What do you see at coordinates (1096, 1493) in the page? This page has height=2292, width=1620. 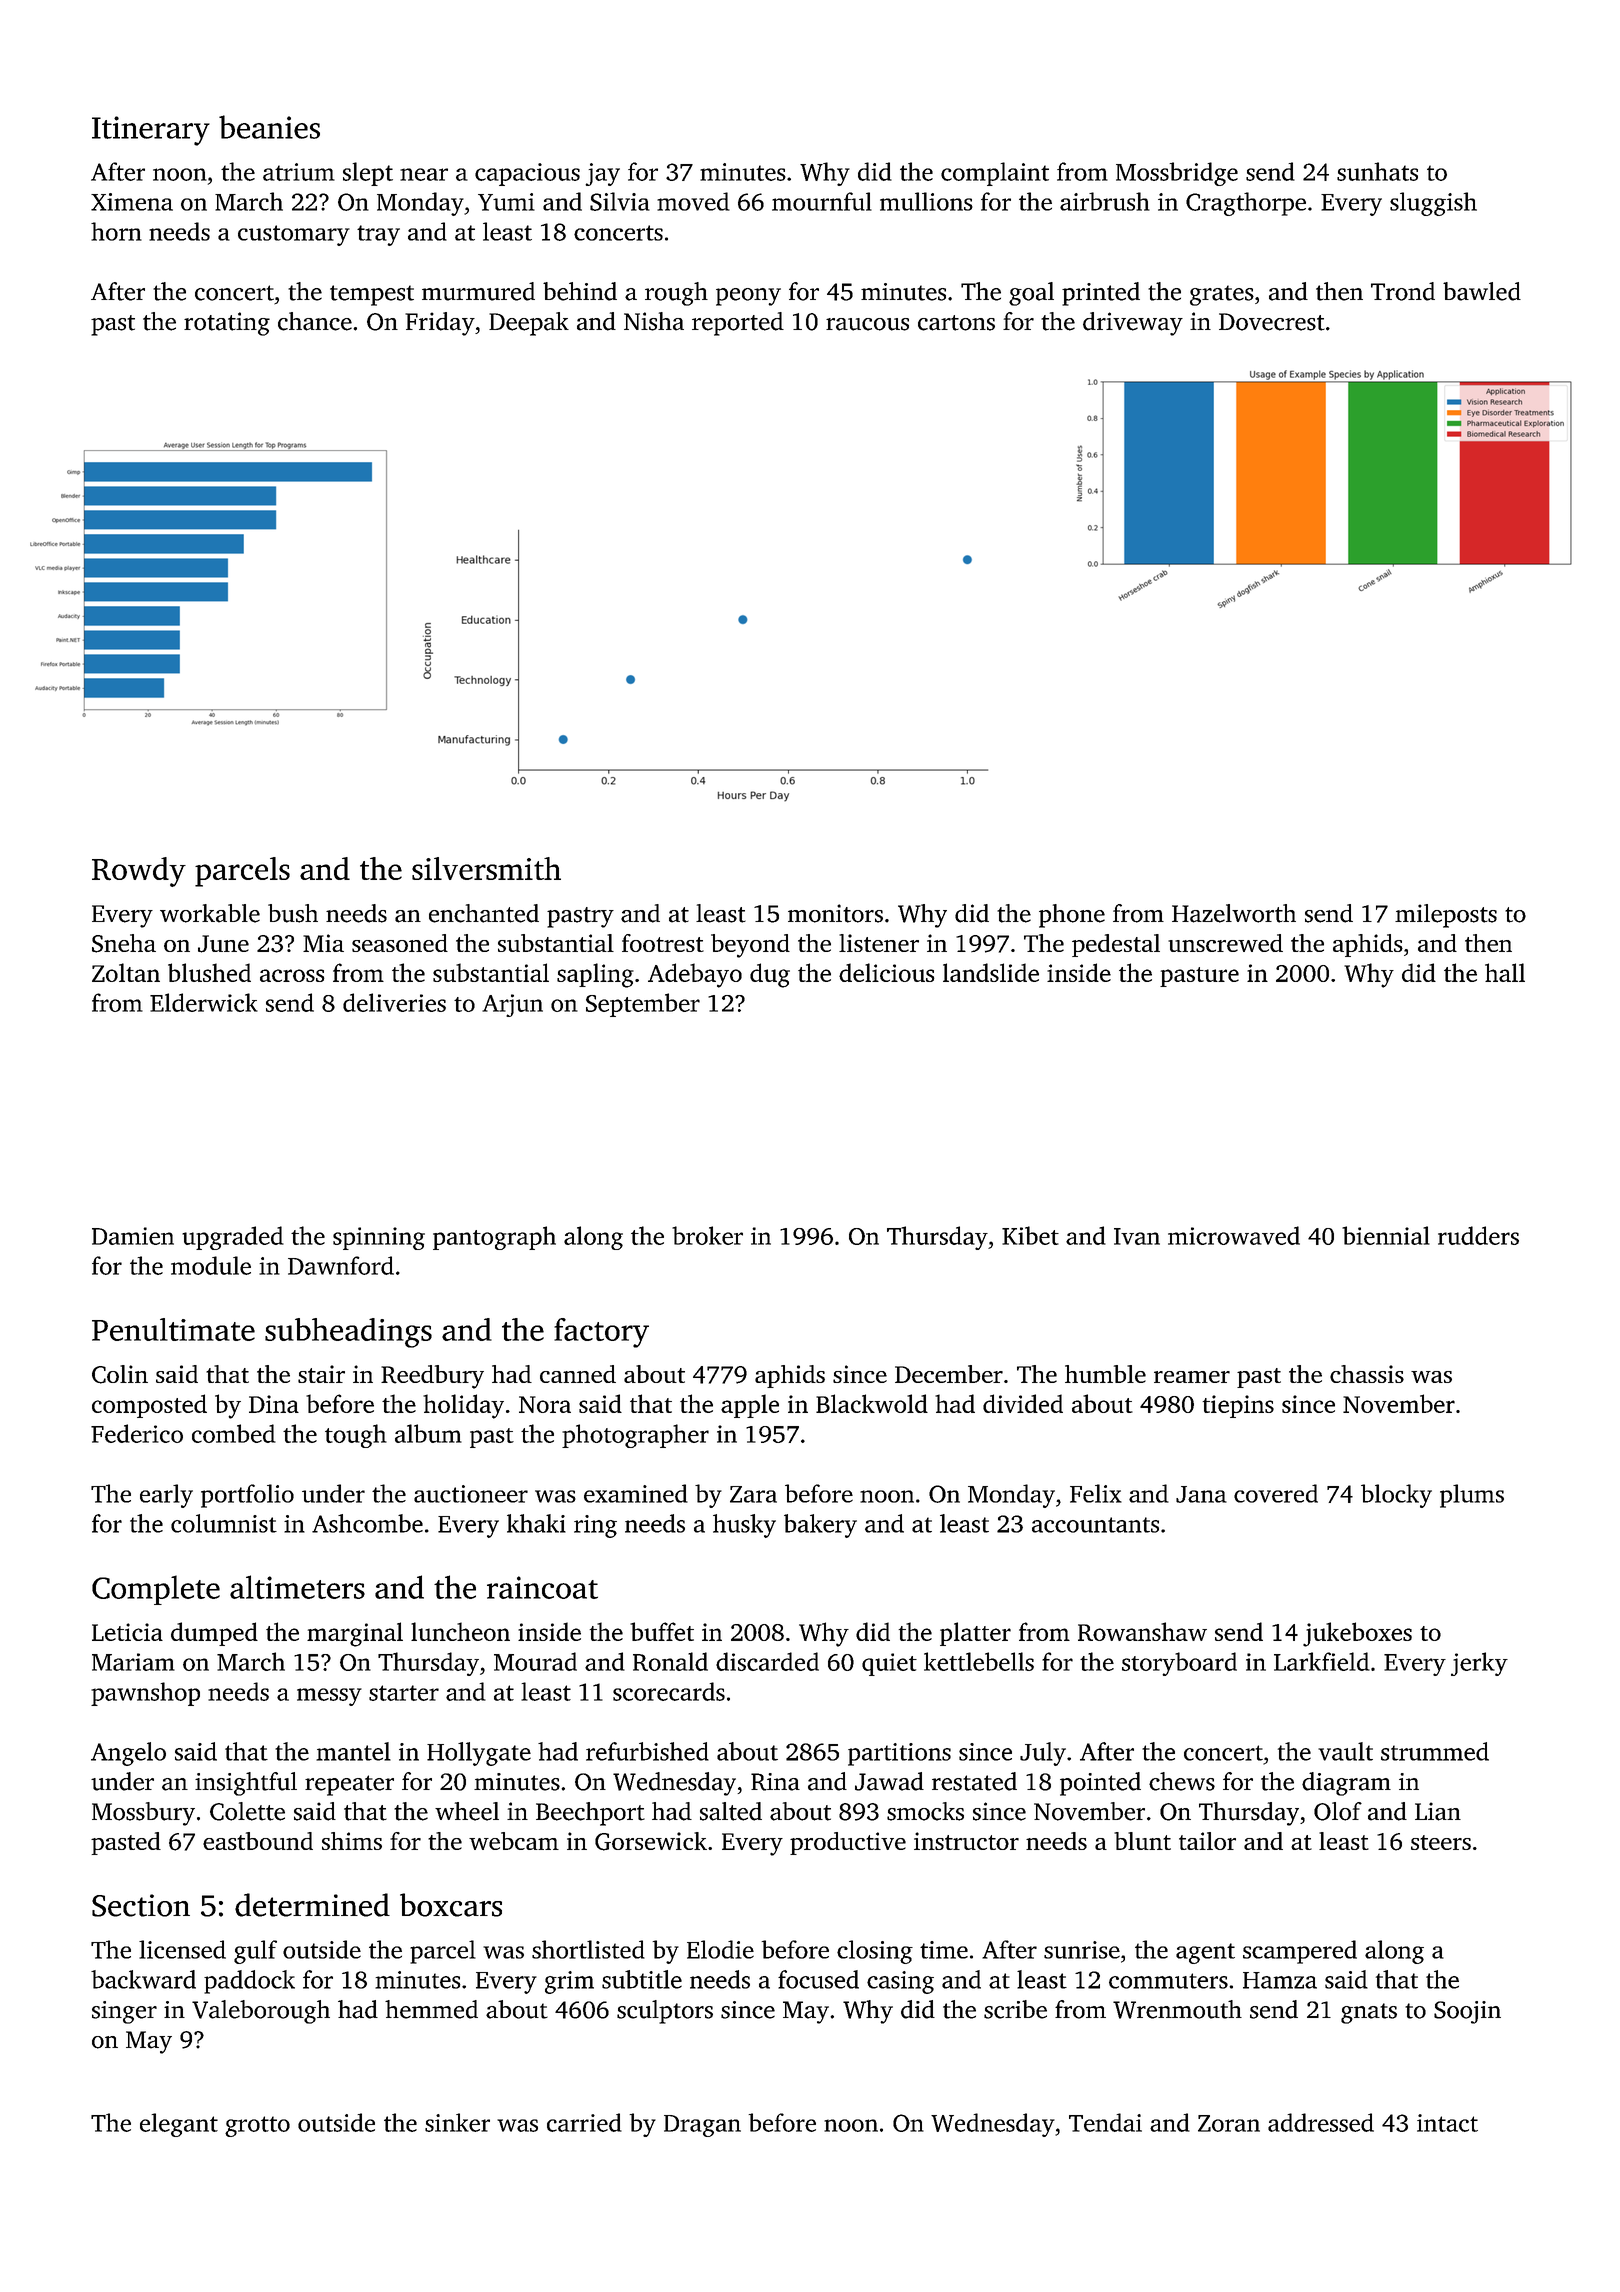 I see `Felix` at bounding box center [1096, 1493].
